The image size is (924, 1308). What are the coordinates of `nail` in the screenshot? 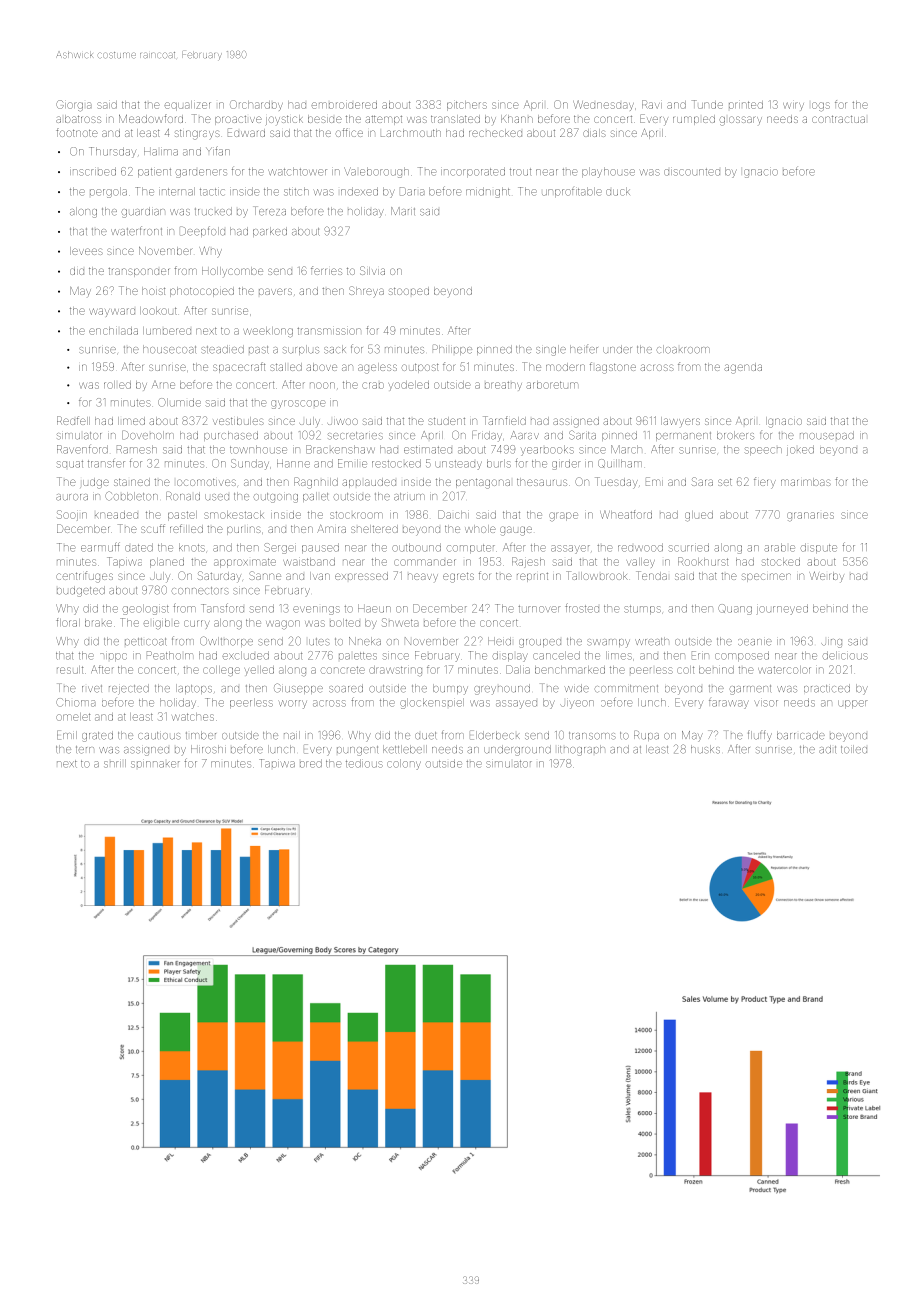 It's located at (292, 735).
